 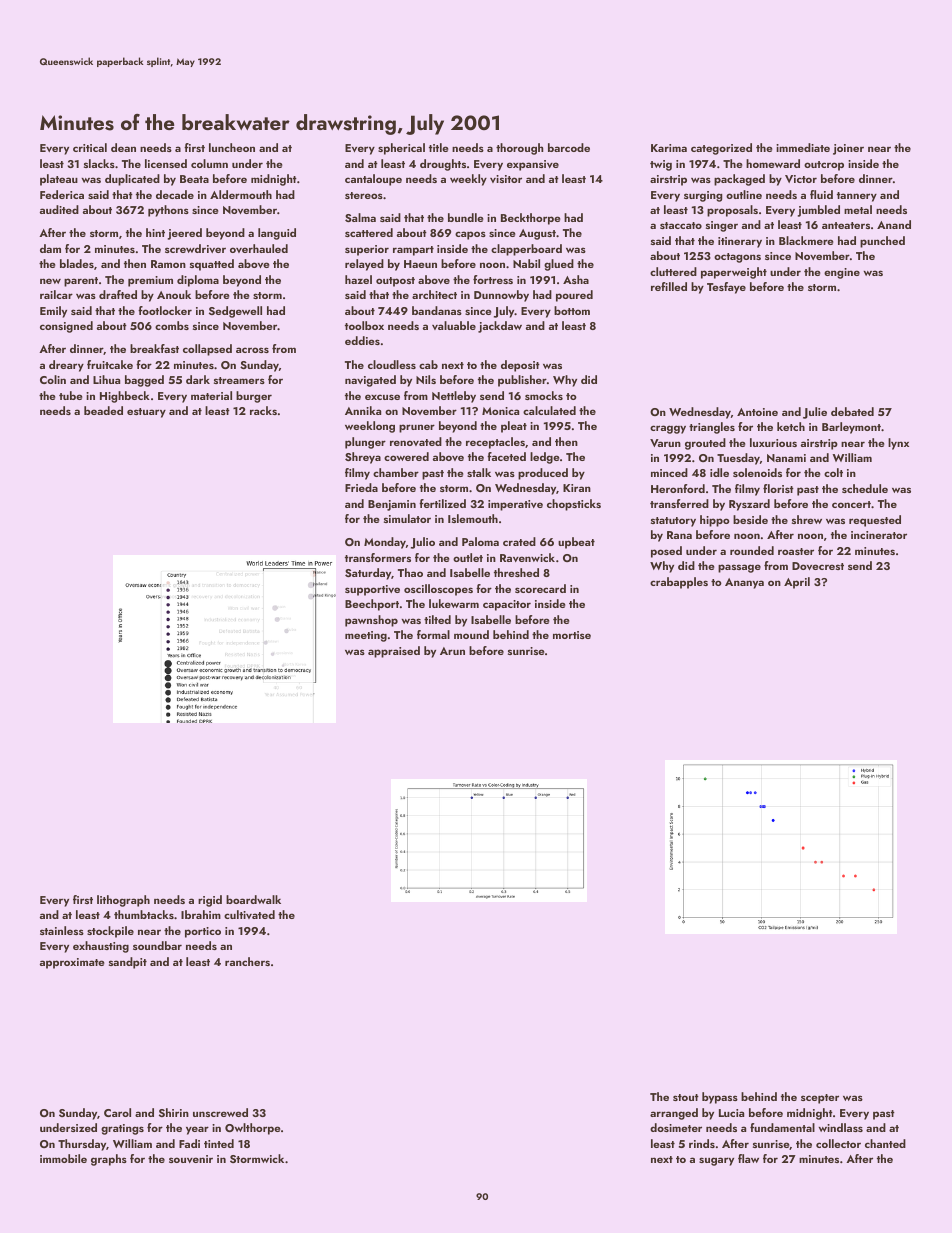 What do you see at coordinates (703, 196) in the image?
I see `surging` at bounding box center [703, 196].
